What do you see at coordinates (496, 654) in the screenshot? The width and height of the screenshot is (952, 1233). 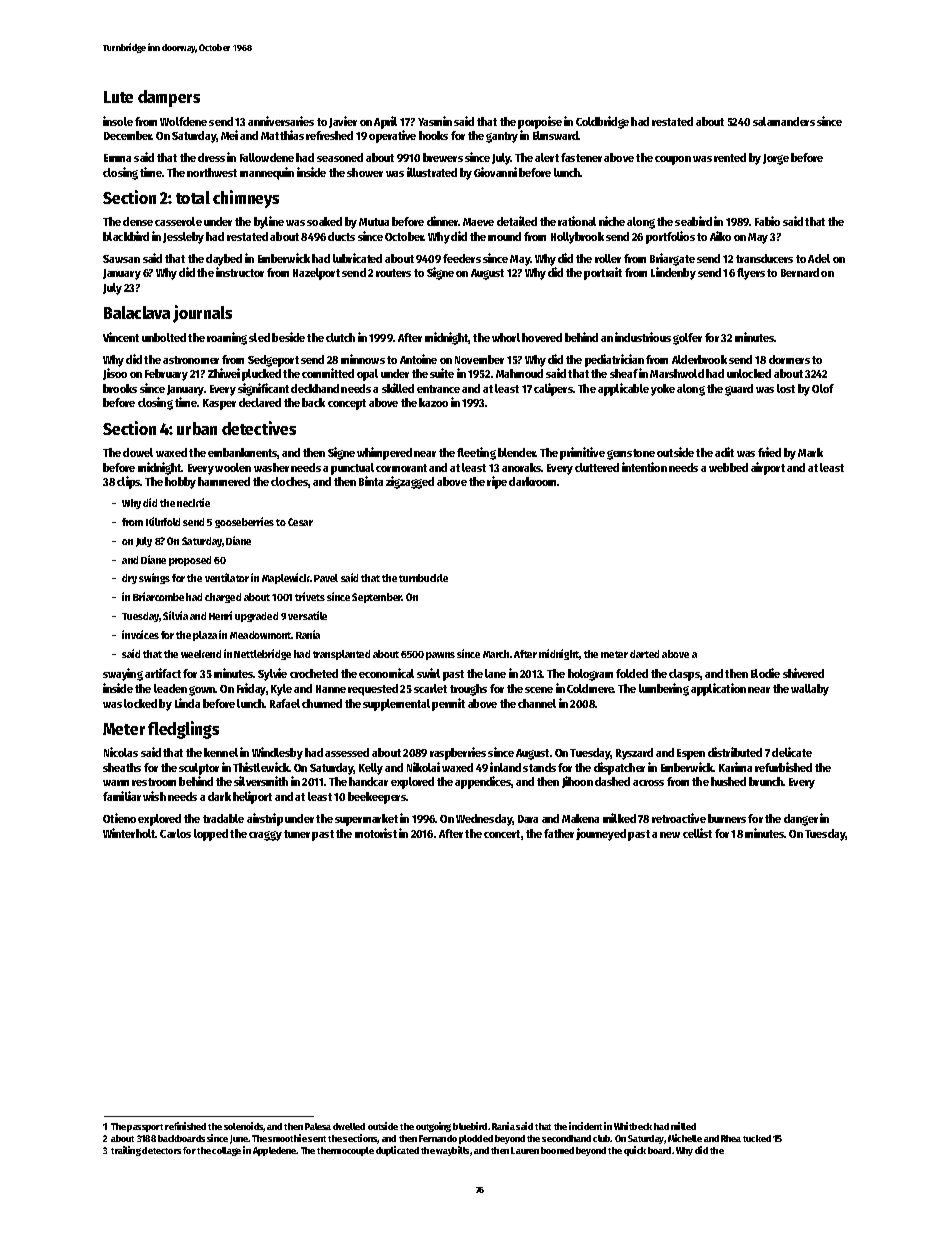 I see `March` at bounding box center [496, 654].
